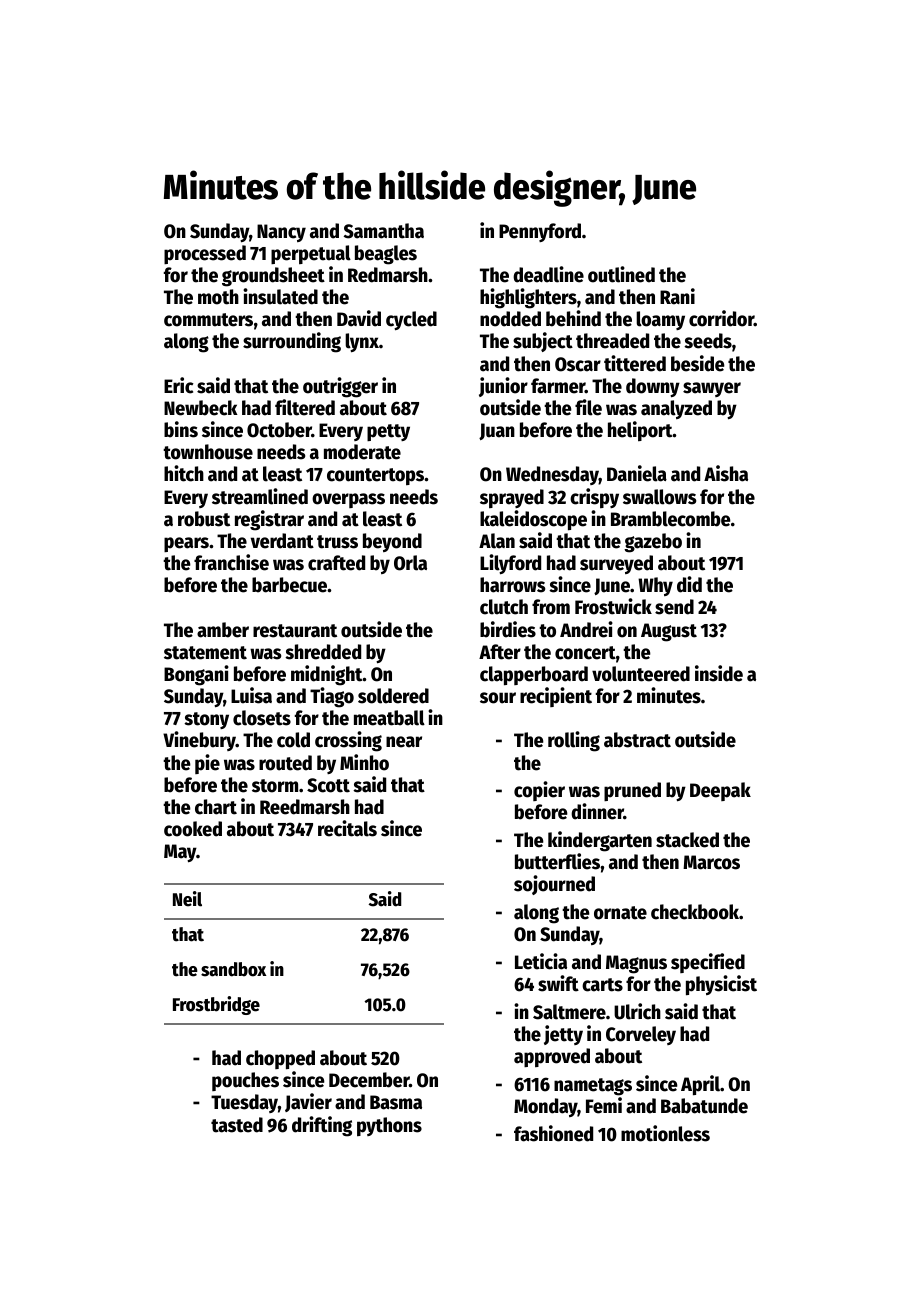 The width and height of the image is (924, 1311). Describe the element at coordinates (687, 840) in the image. I see `stacked` at that location.
